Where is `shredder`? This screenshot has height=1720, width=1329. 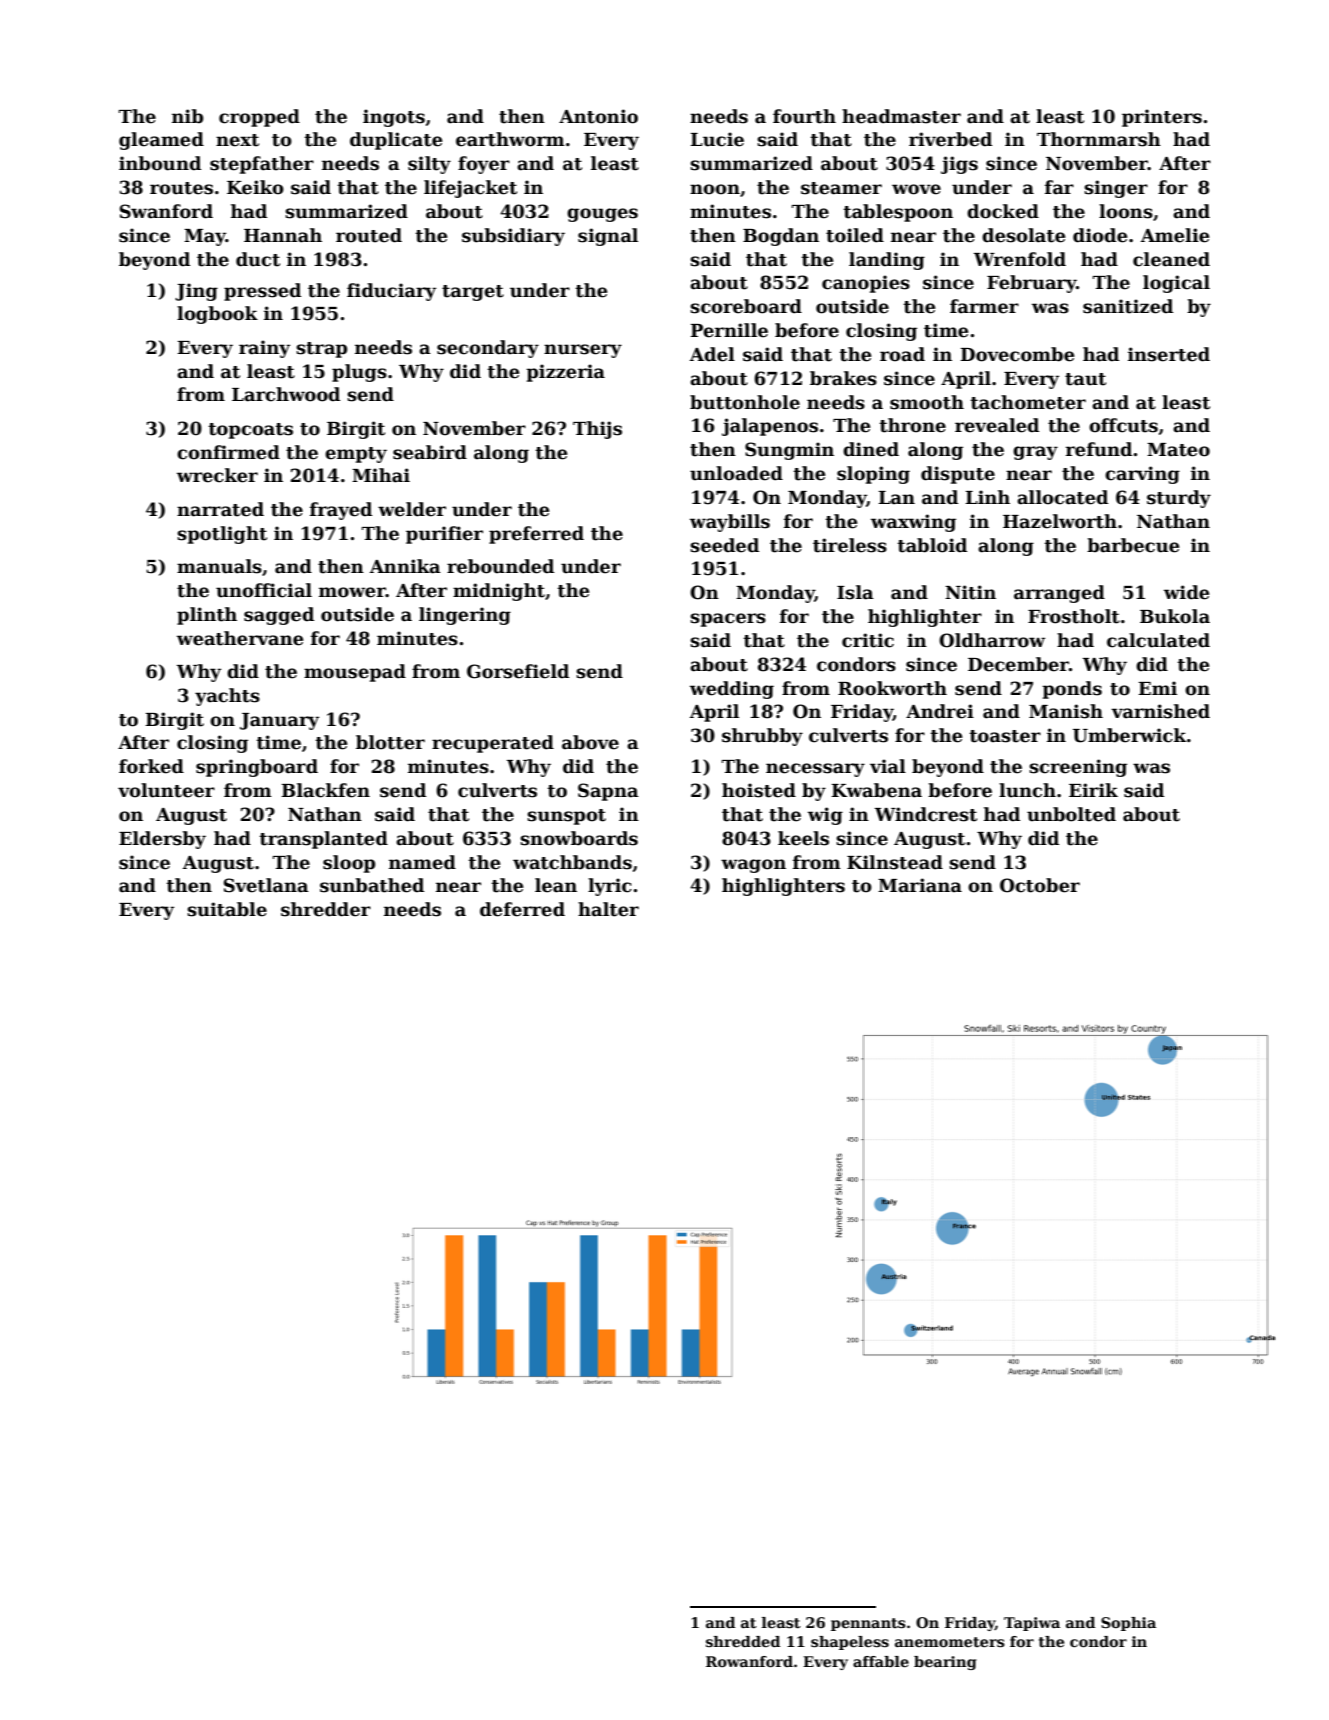
shredder is located at coordinates (326, 909).
